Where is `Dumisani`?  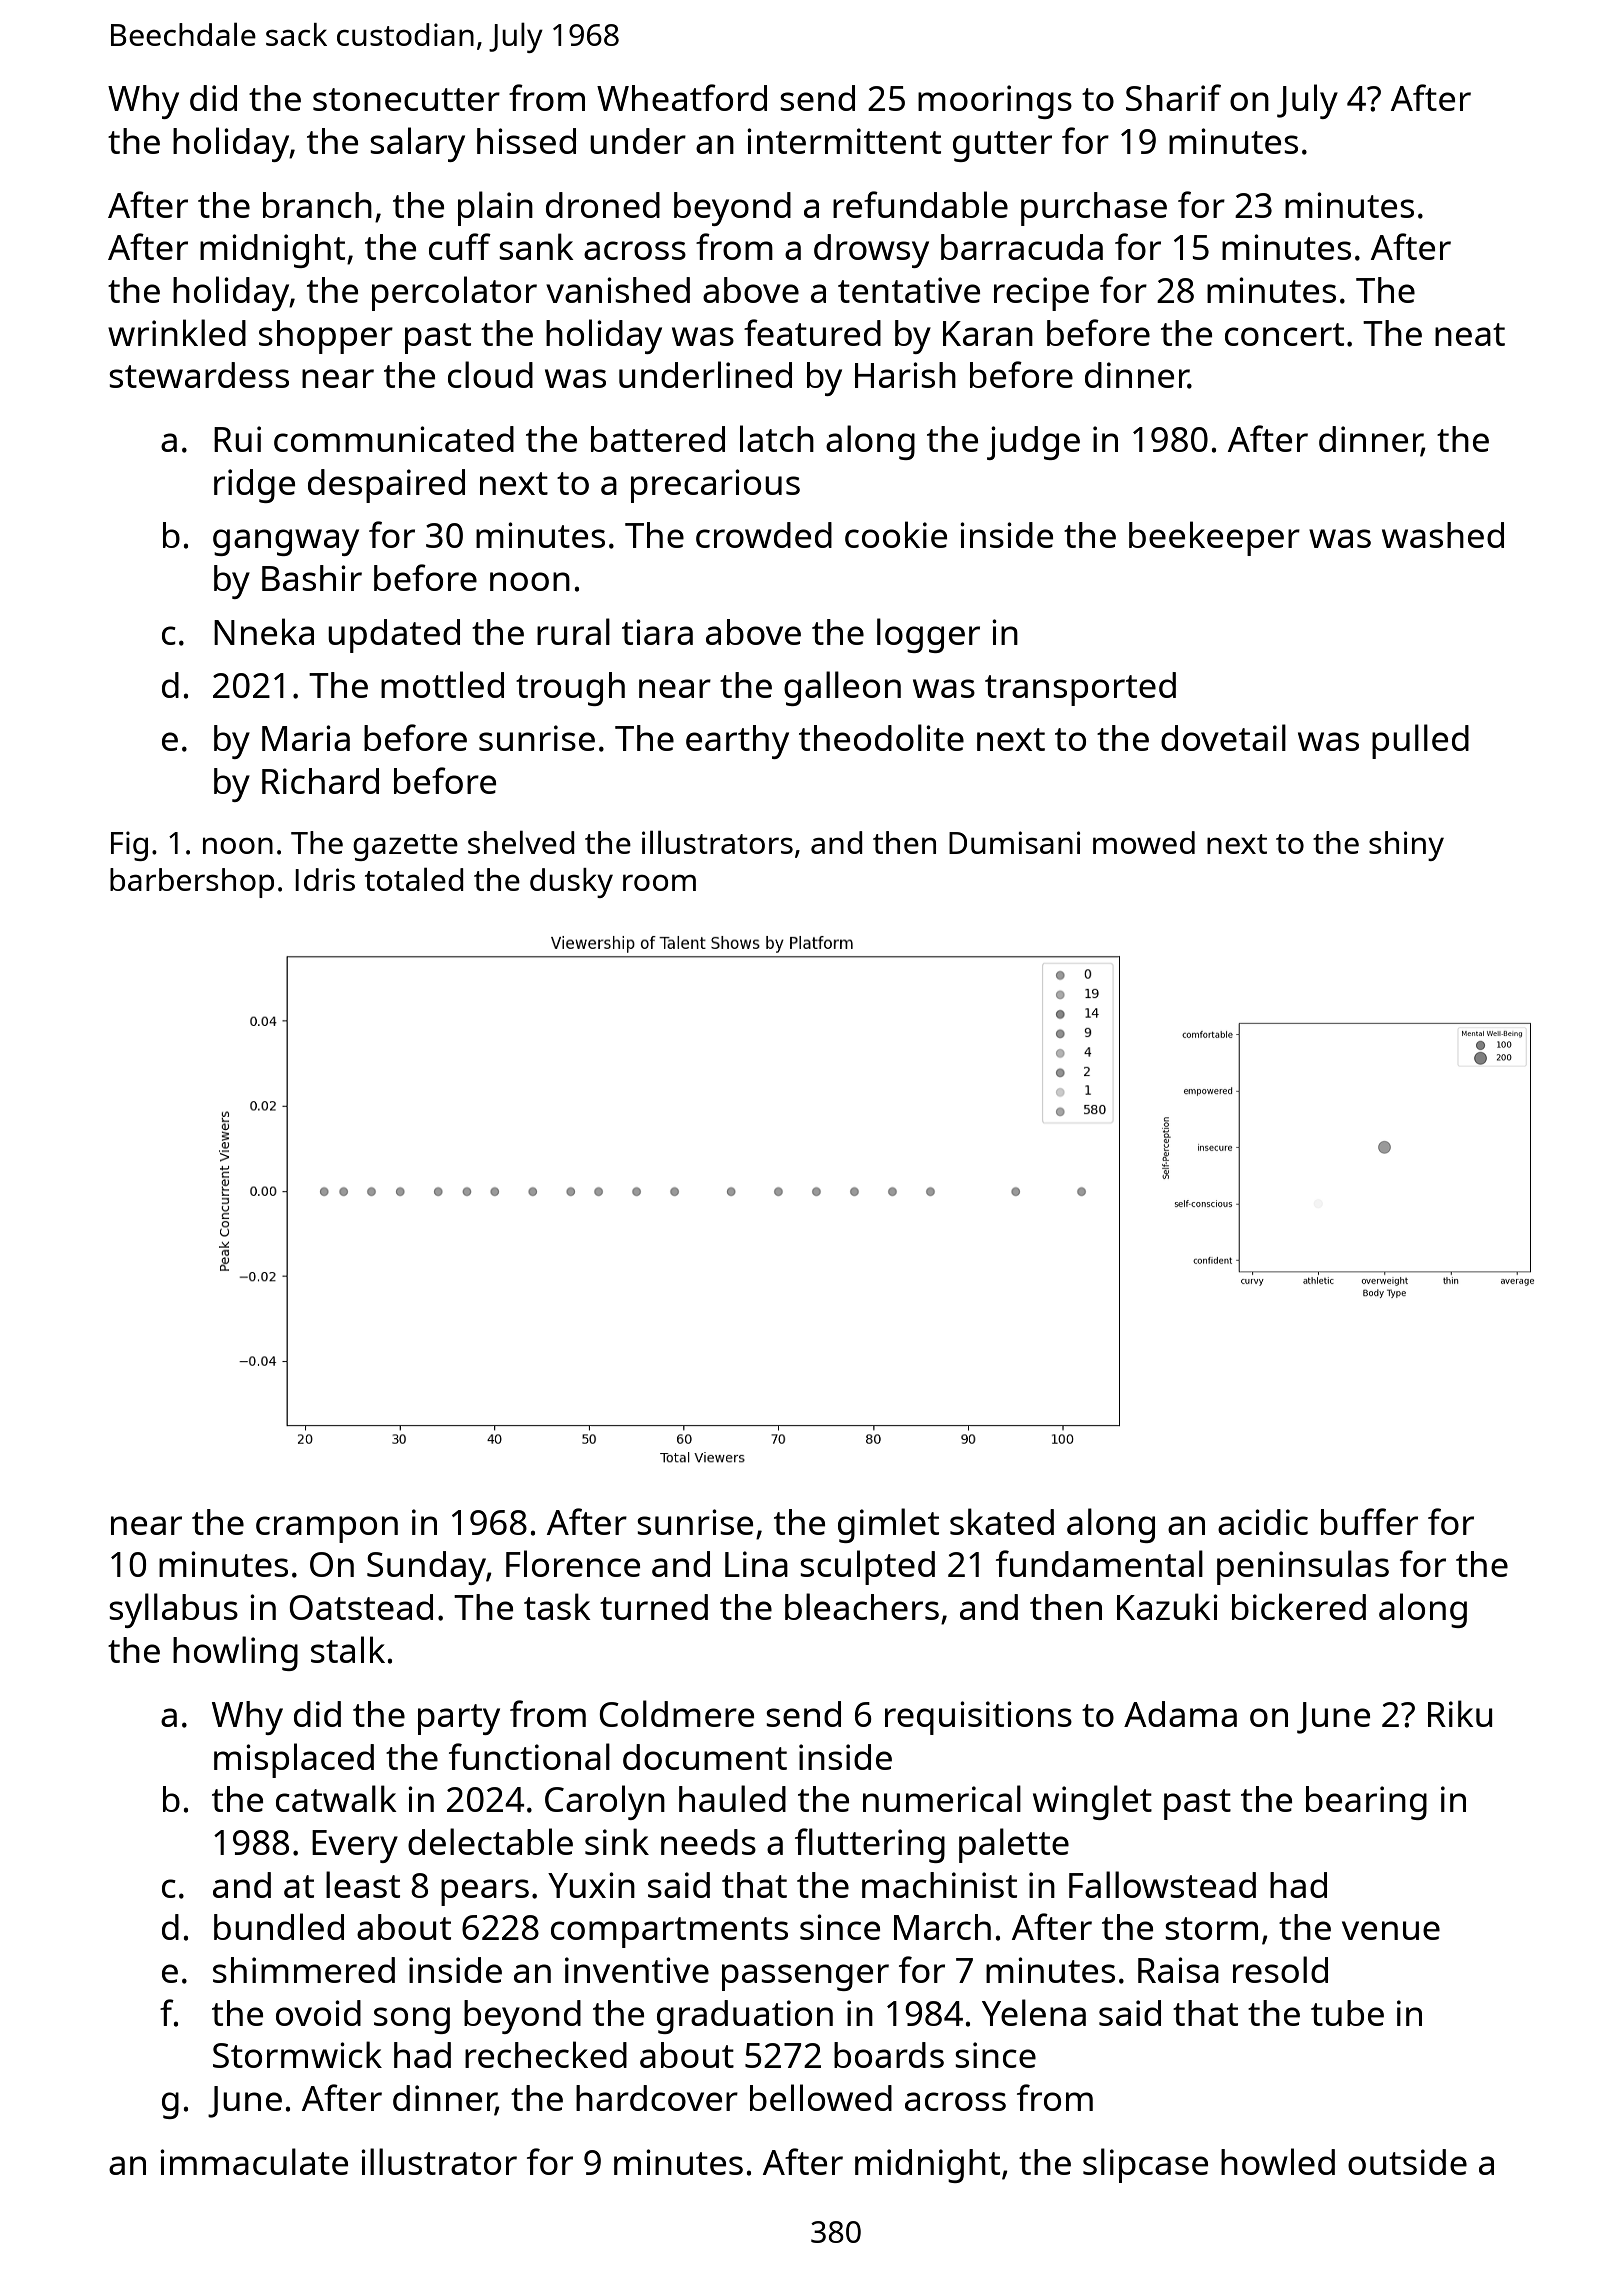 Dumisani is located at coordinates (1014, 842).
